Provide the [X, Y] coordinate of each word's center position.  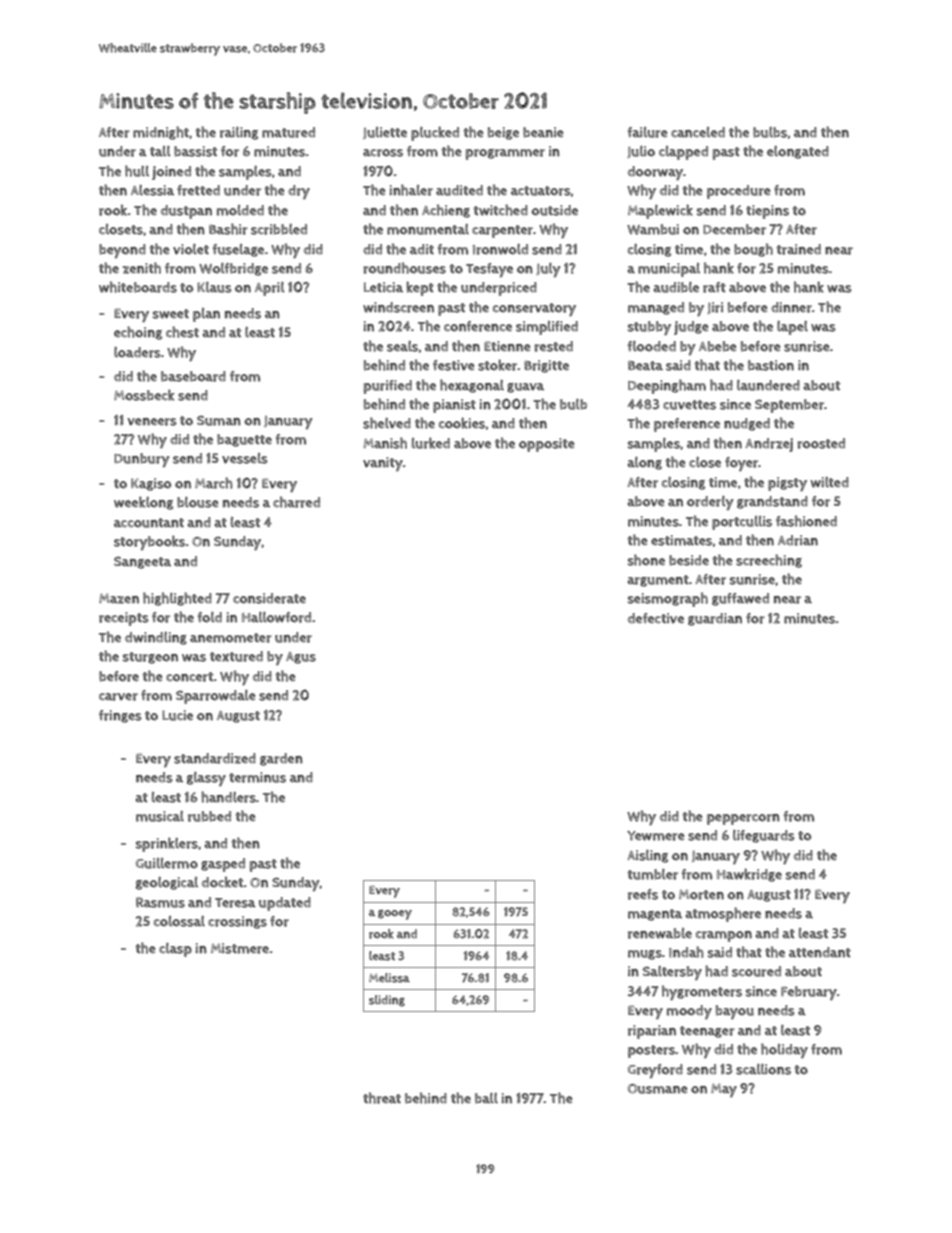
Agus [301, 658]
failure [648, 132]
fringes [120, 716]
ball [486, 1098]
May [724, 1090]
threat [382, 1098]
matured [288, 132]
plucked [435, 133]
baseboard [193, 376]
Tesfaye [489, 270]
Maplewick [660, 211]
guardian [715, 619]
